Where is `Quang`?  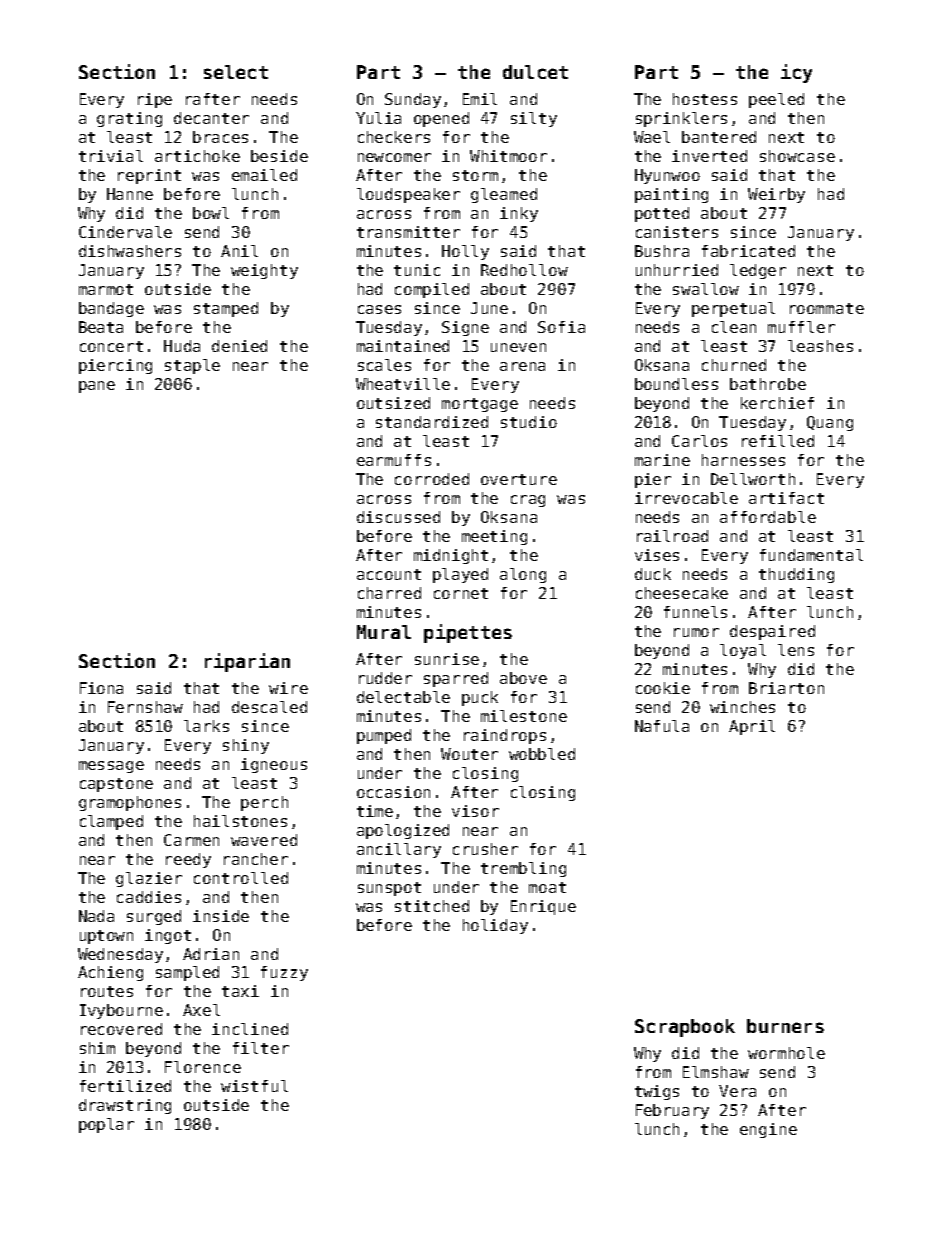 Quang is located at coordinates (830, 423).
